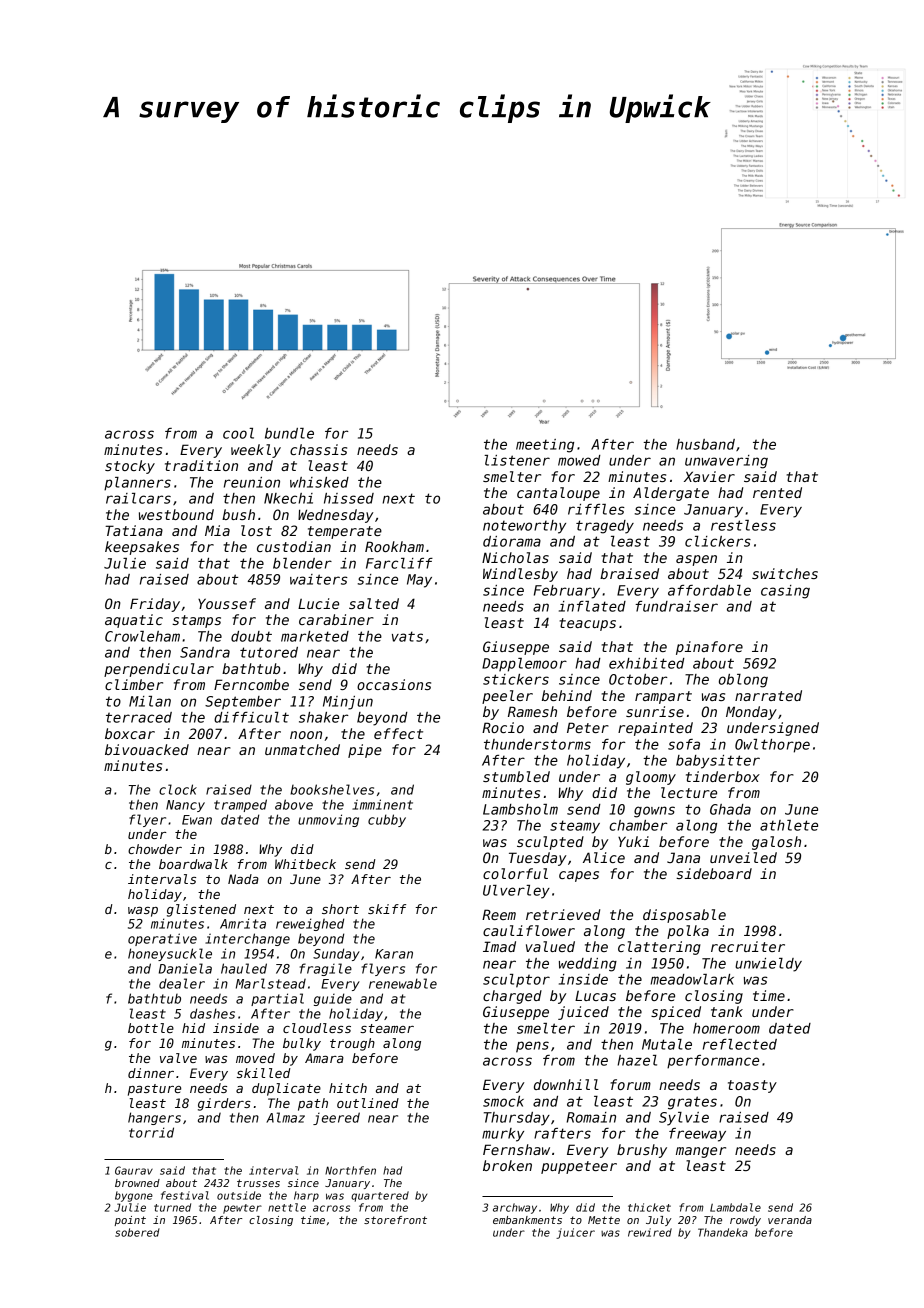  I want to click on girders, so click(224, 1104).
